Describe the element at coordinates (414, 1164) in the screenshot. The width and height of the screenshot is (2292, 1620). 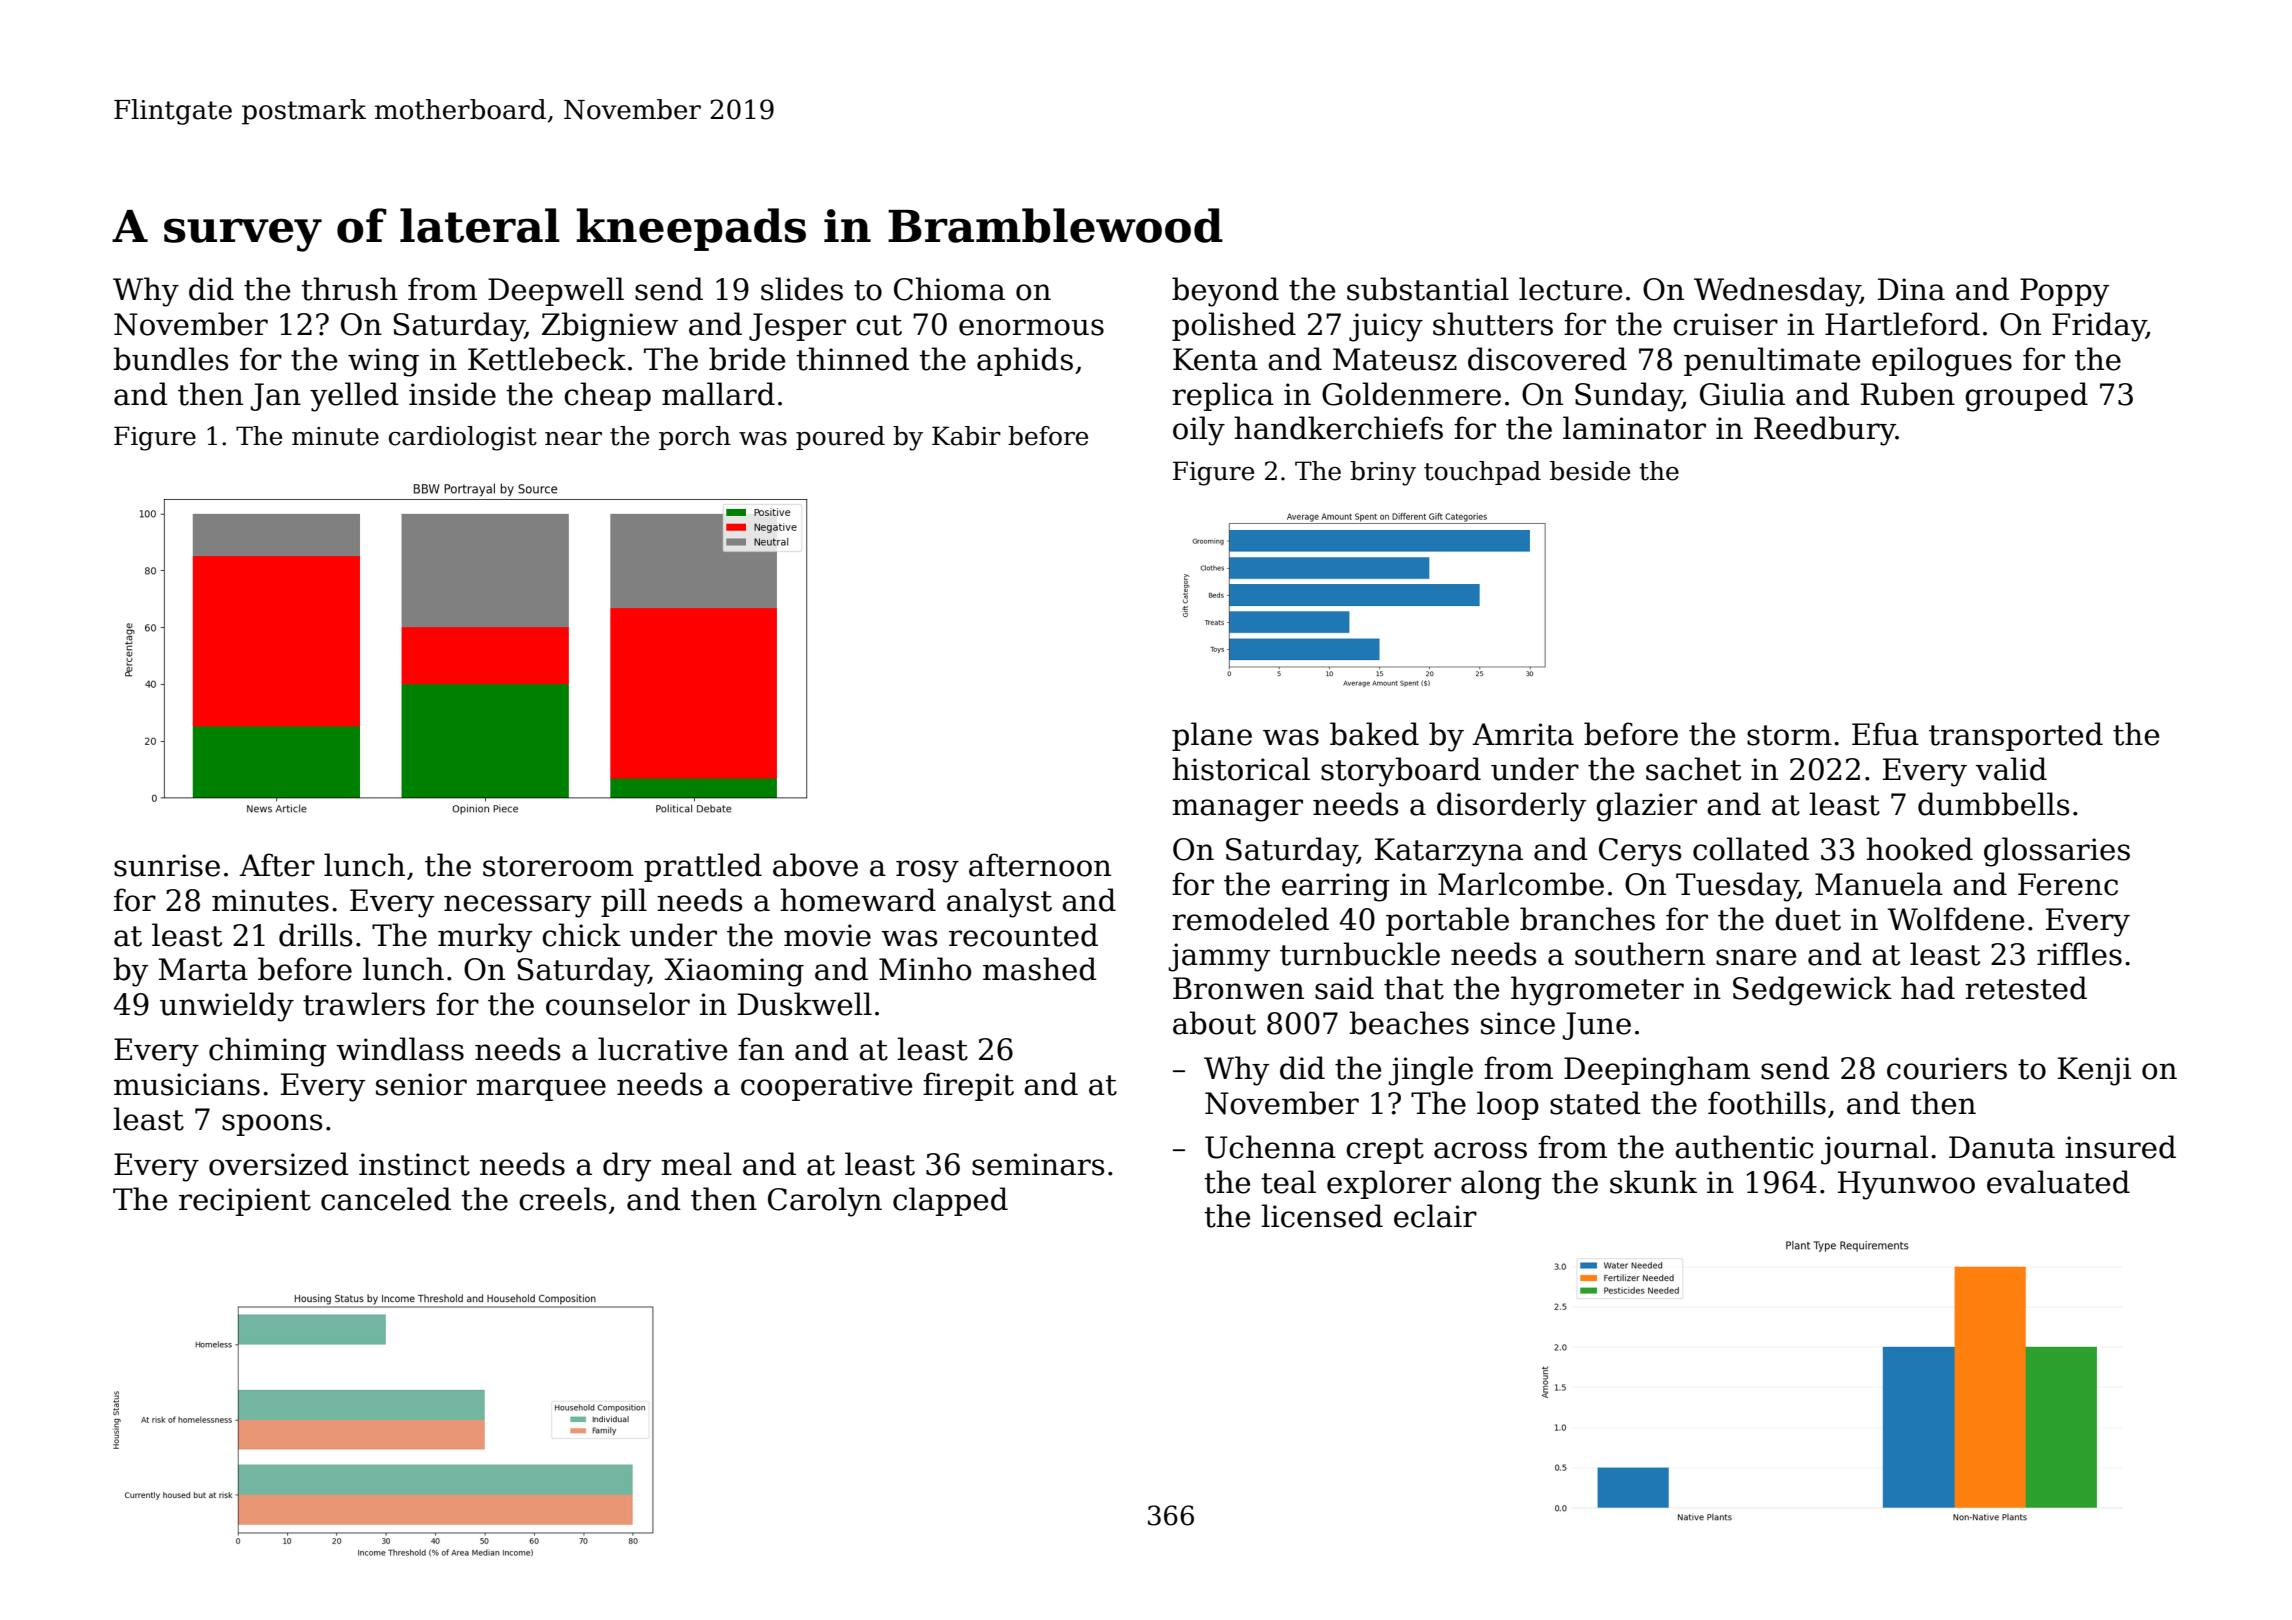
I see `instinct` at that location.
